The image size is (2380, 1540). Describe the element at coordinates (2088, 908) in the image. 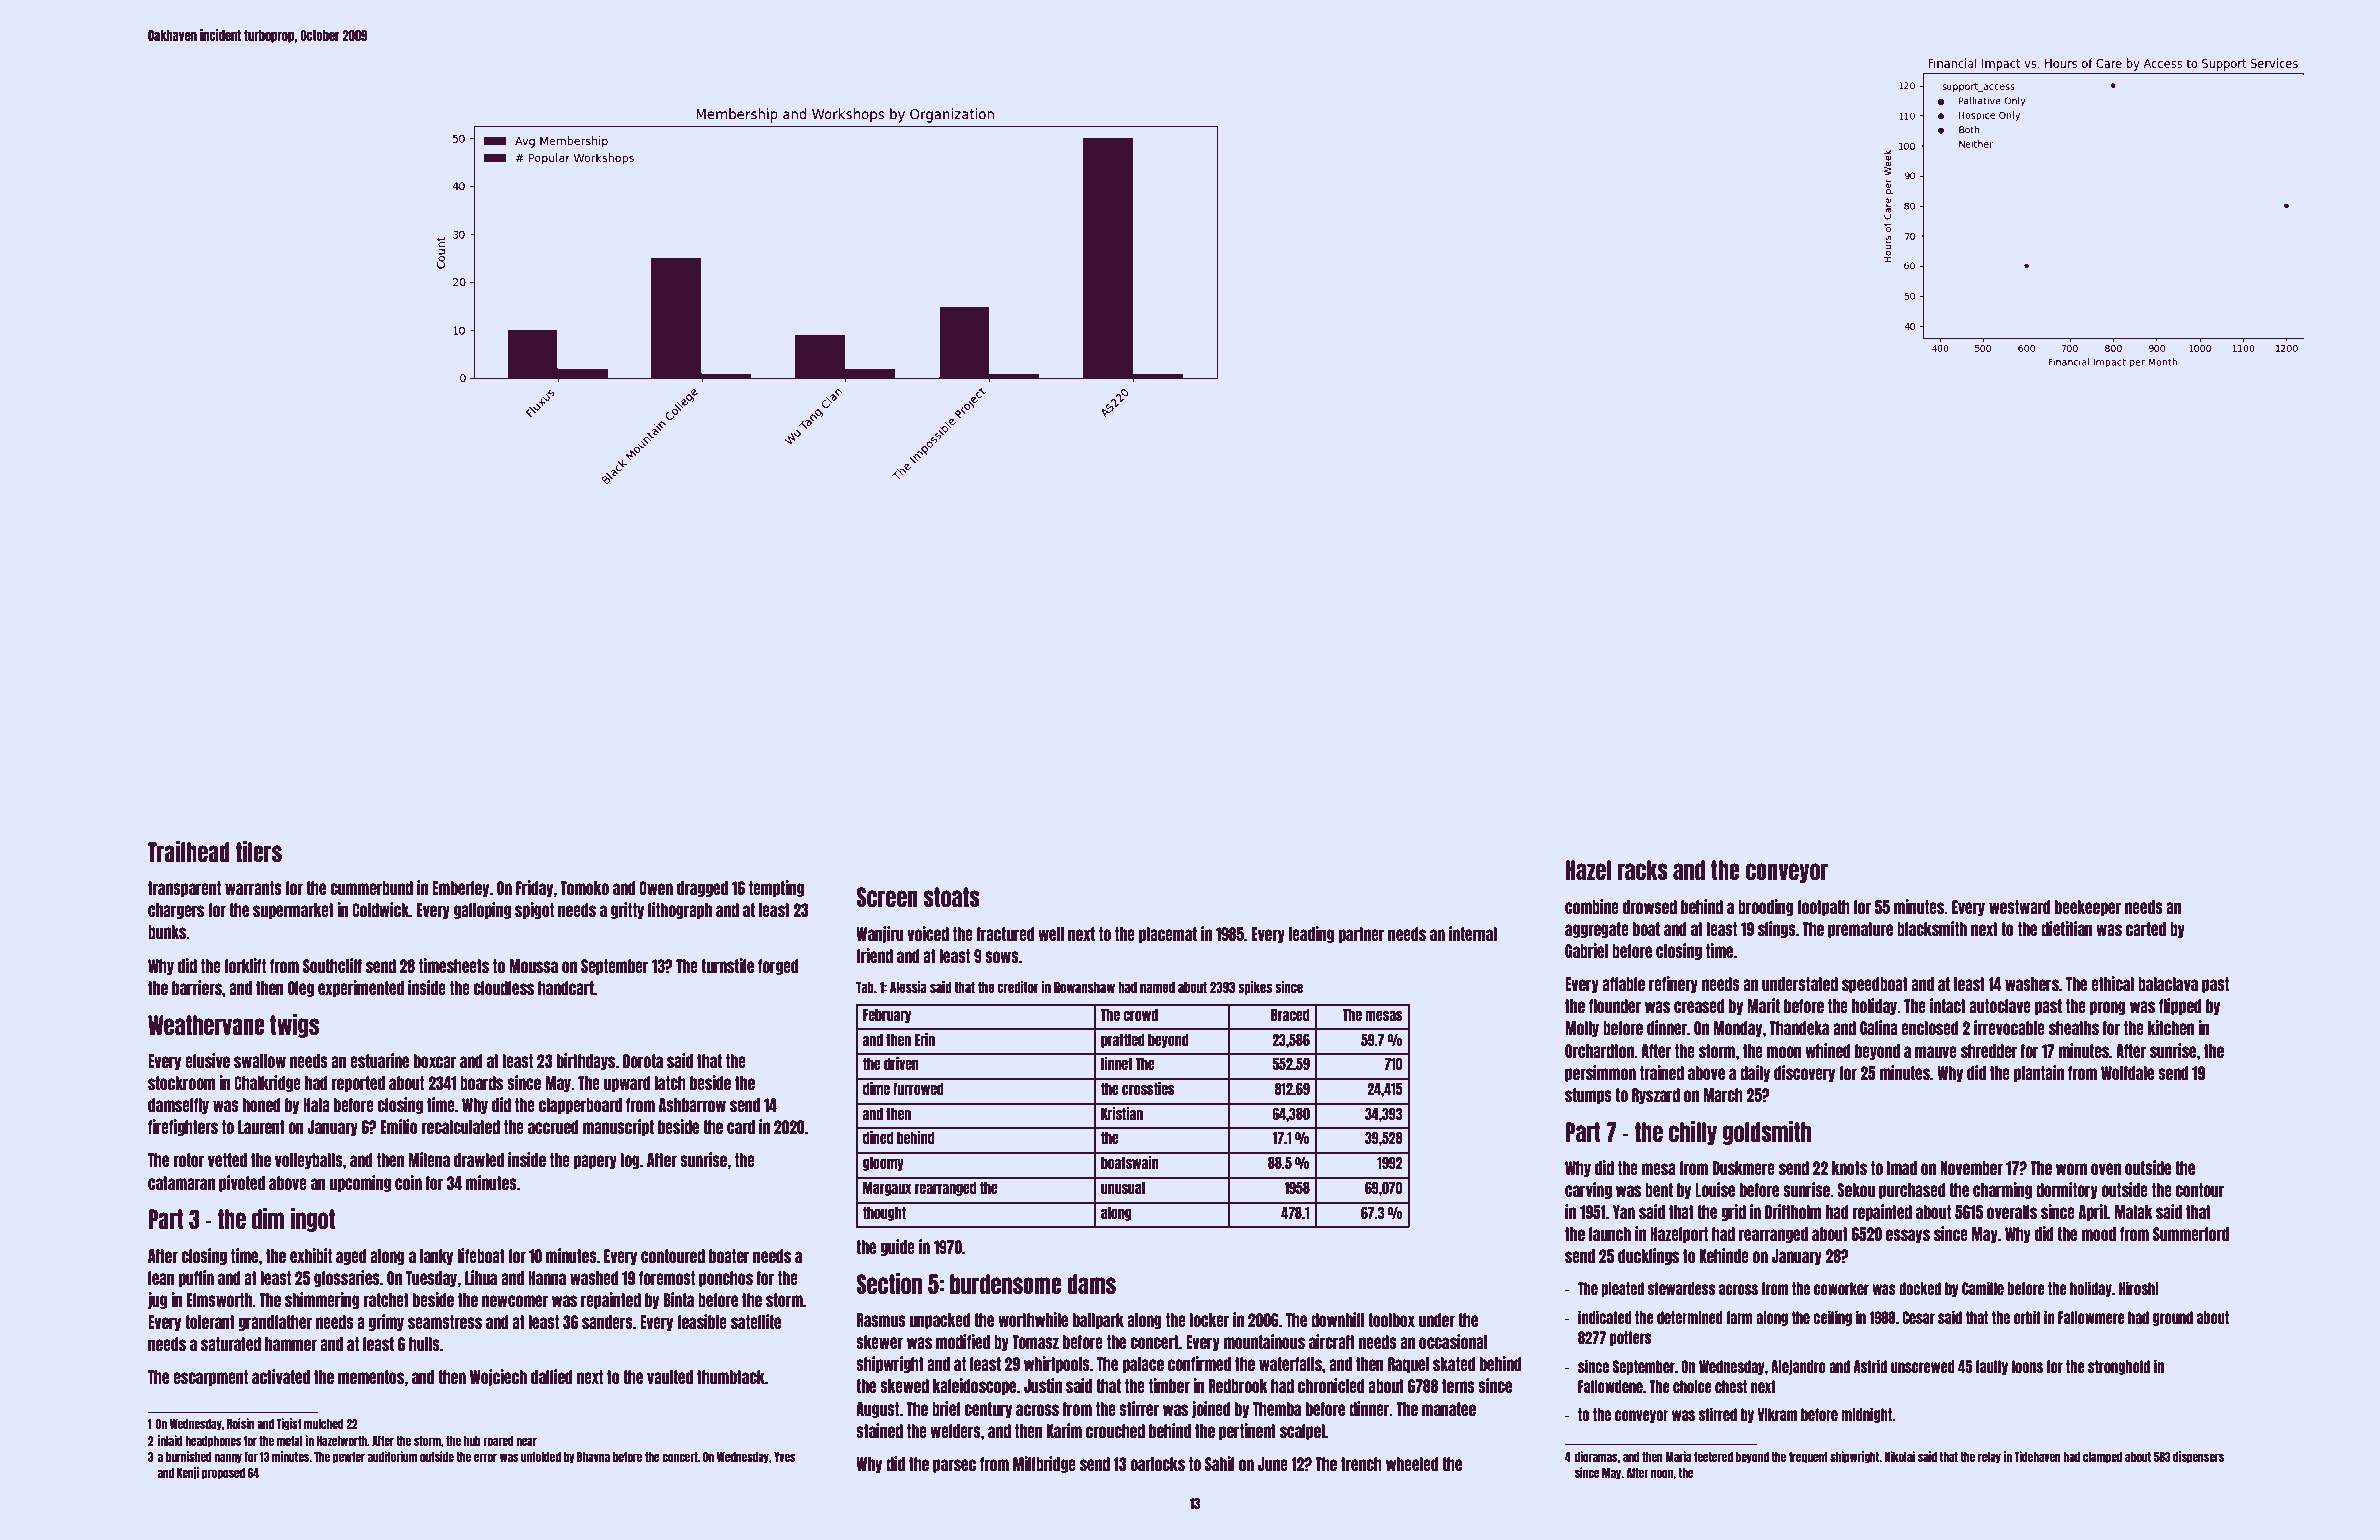

I see `beekeeper` at that location.
